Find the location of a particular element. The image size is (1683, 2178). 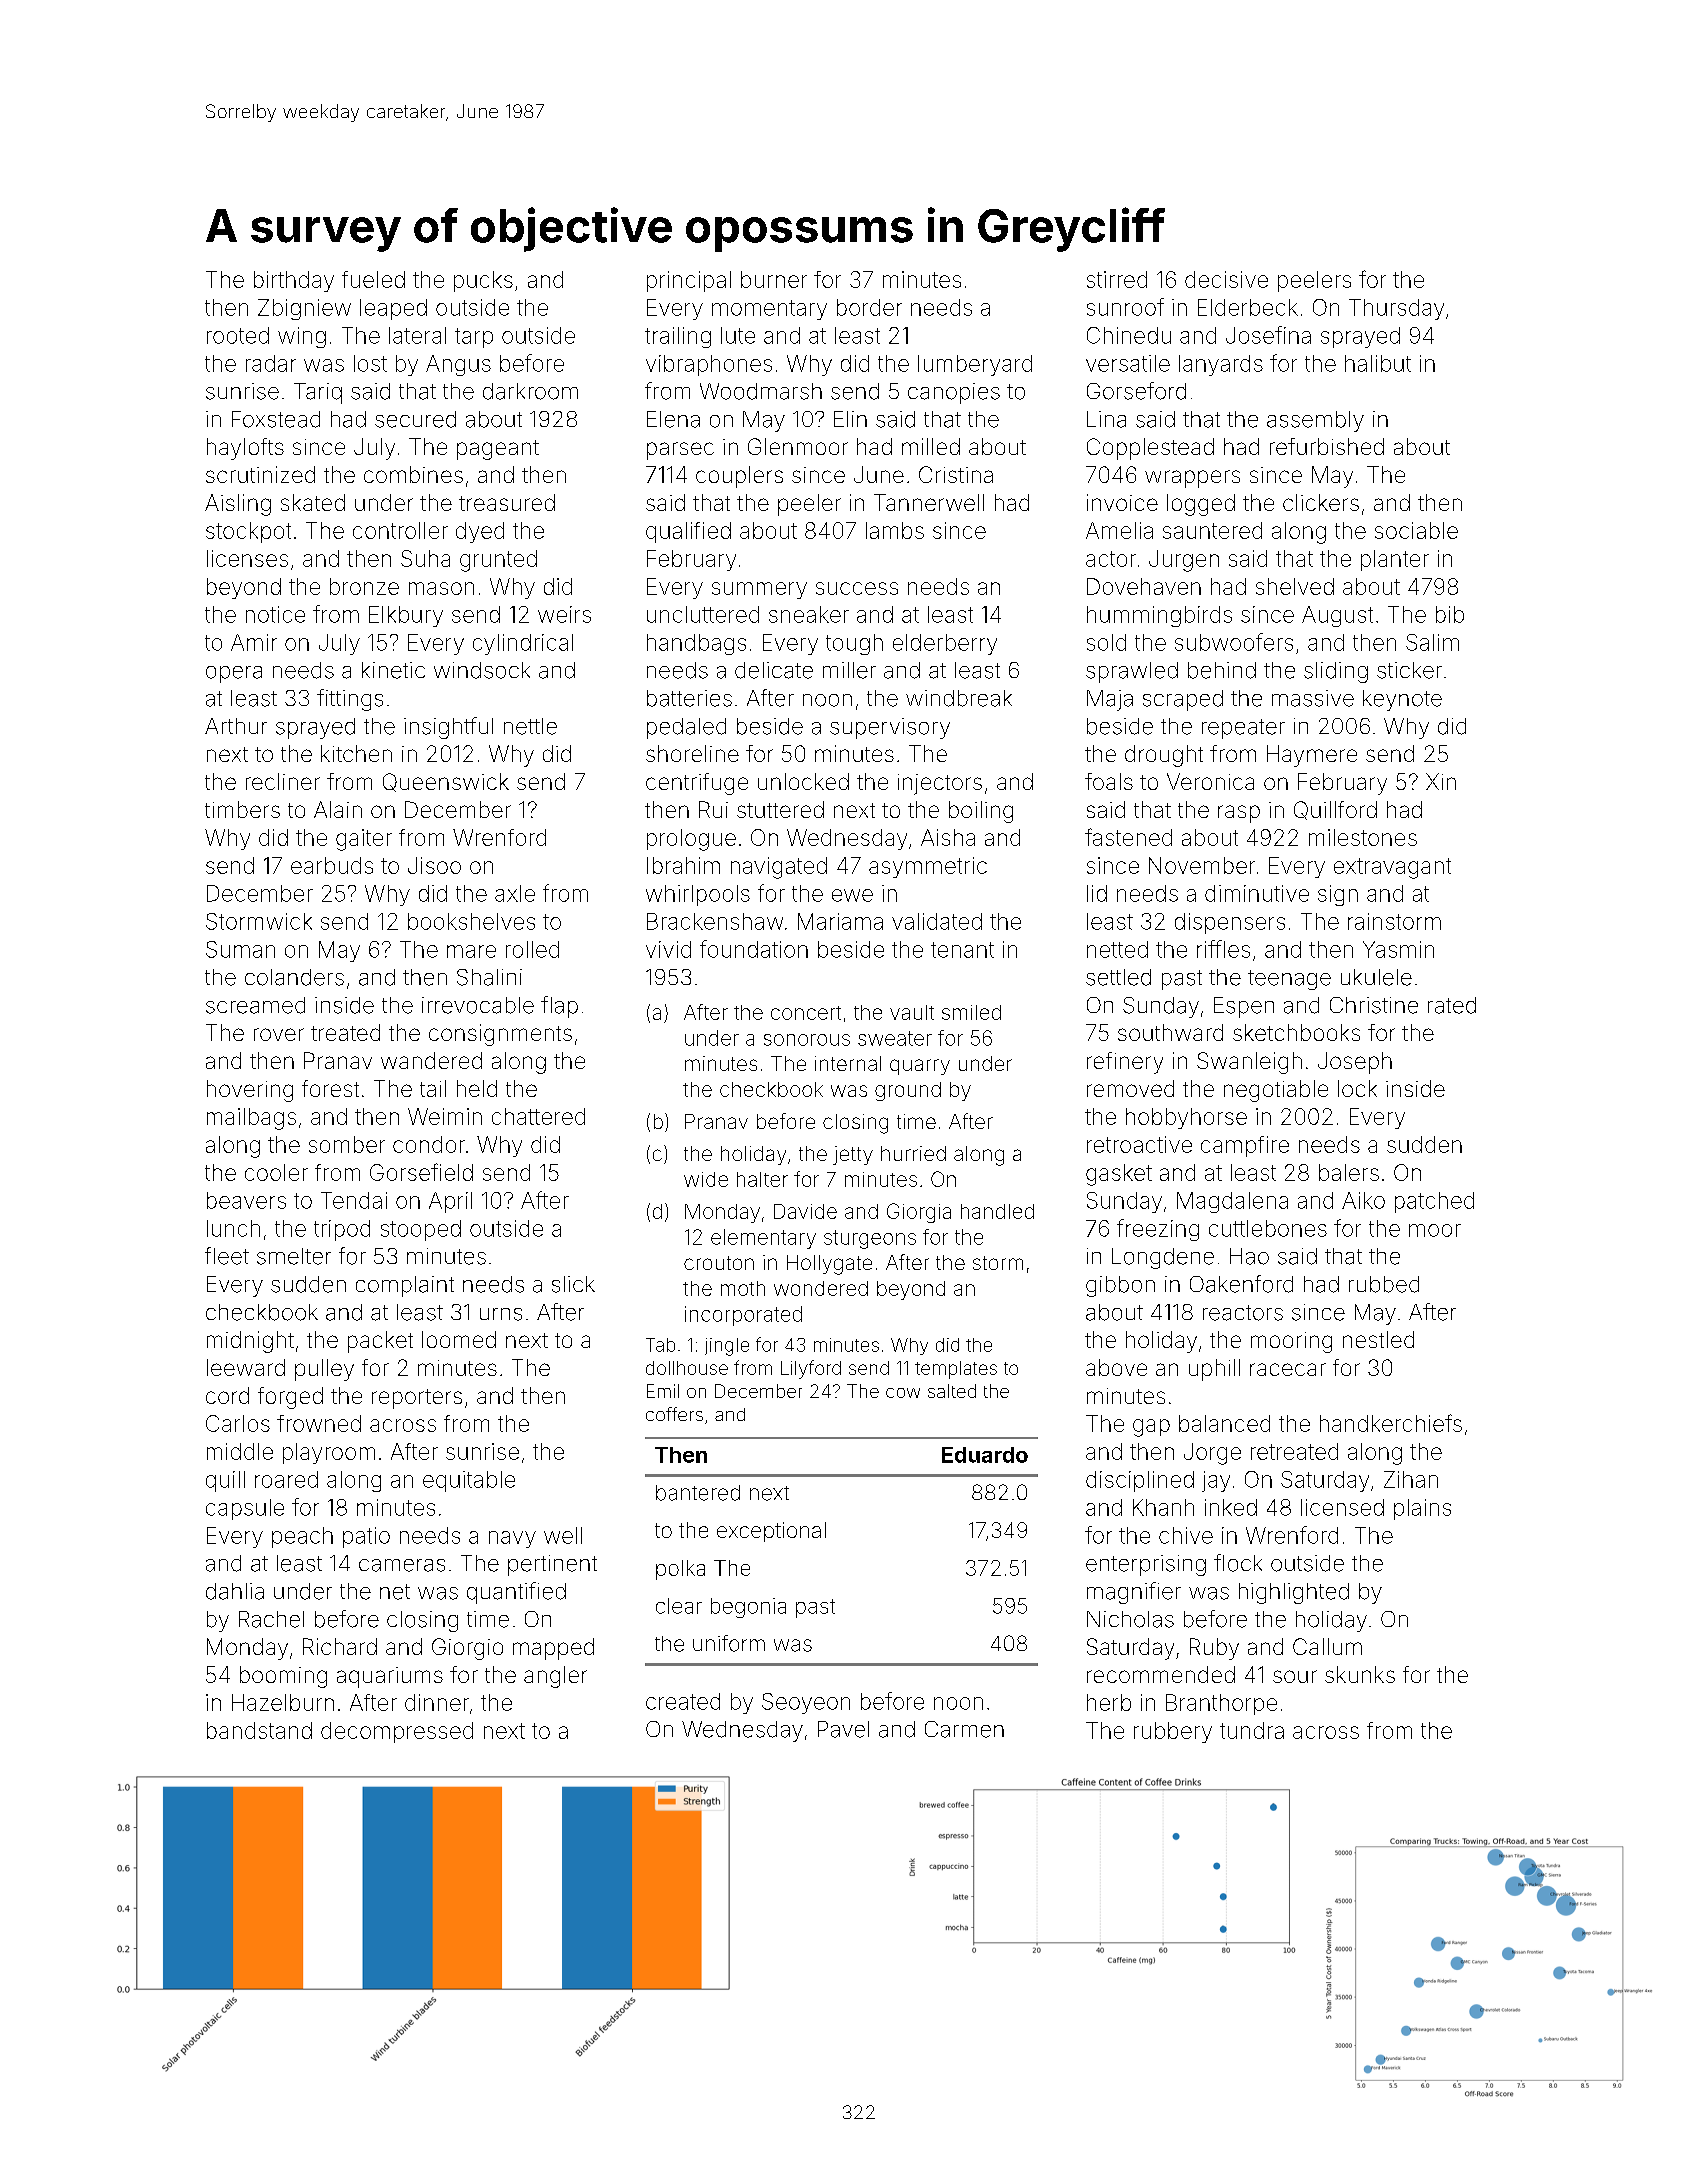

Rachel is located at coordinates (271, 1619).
